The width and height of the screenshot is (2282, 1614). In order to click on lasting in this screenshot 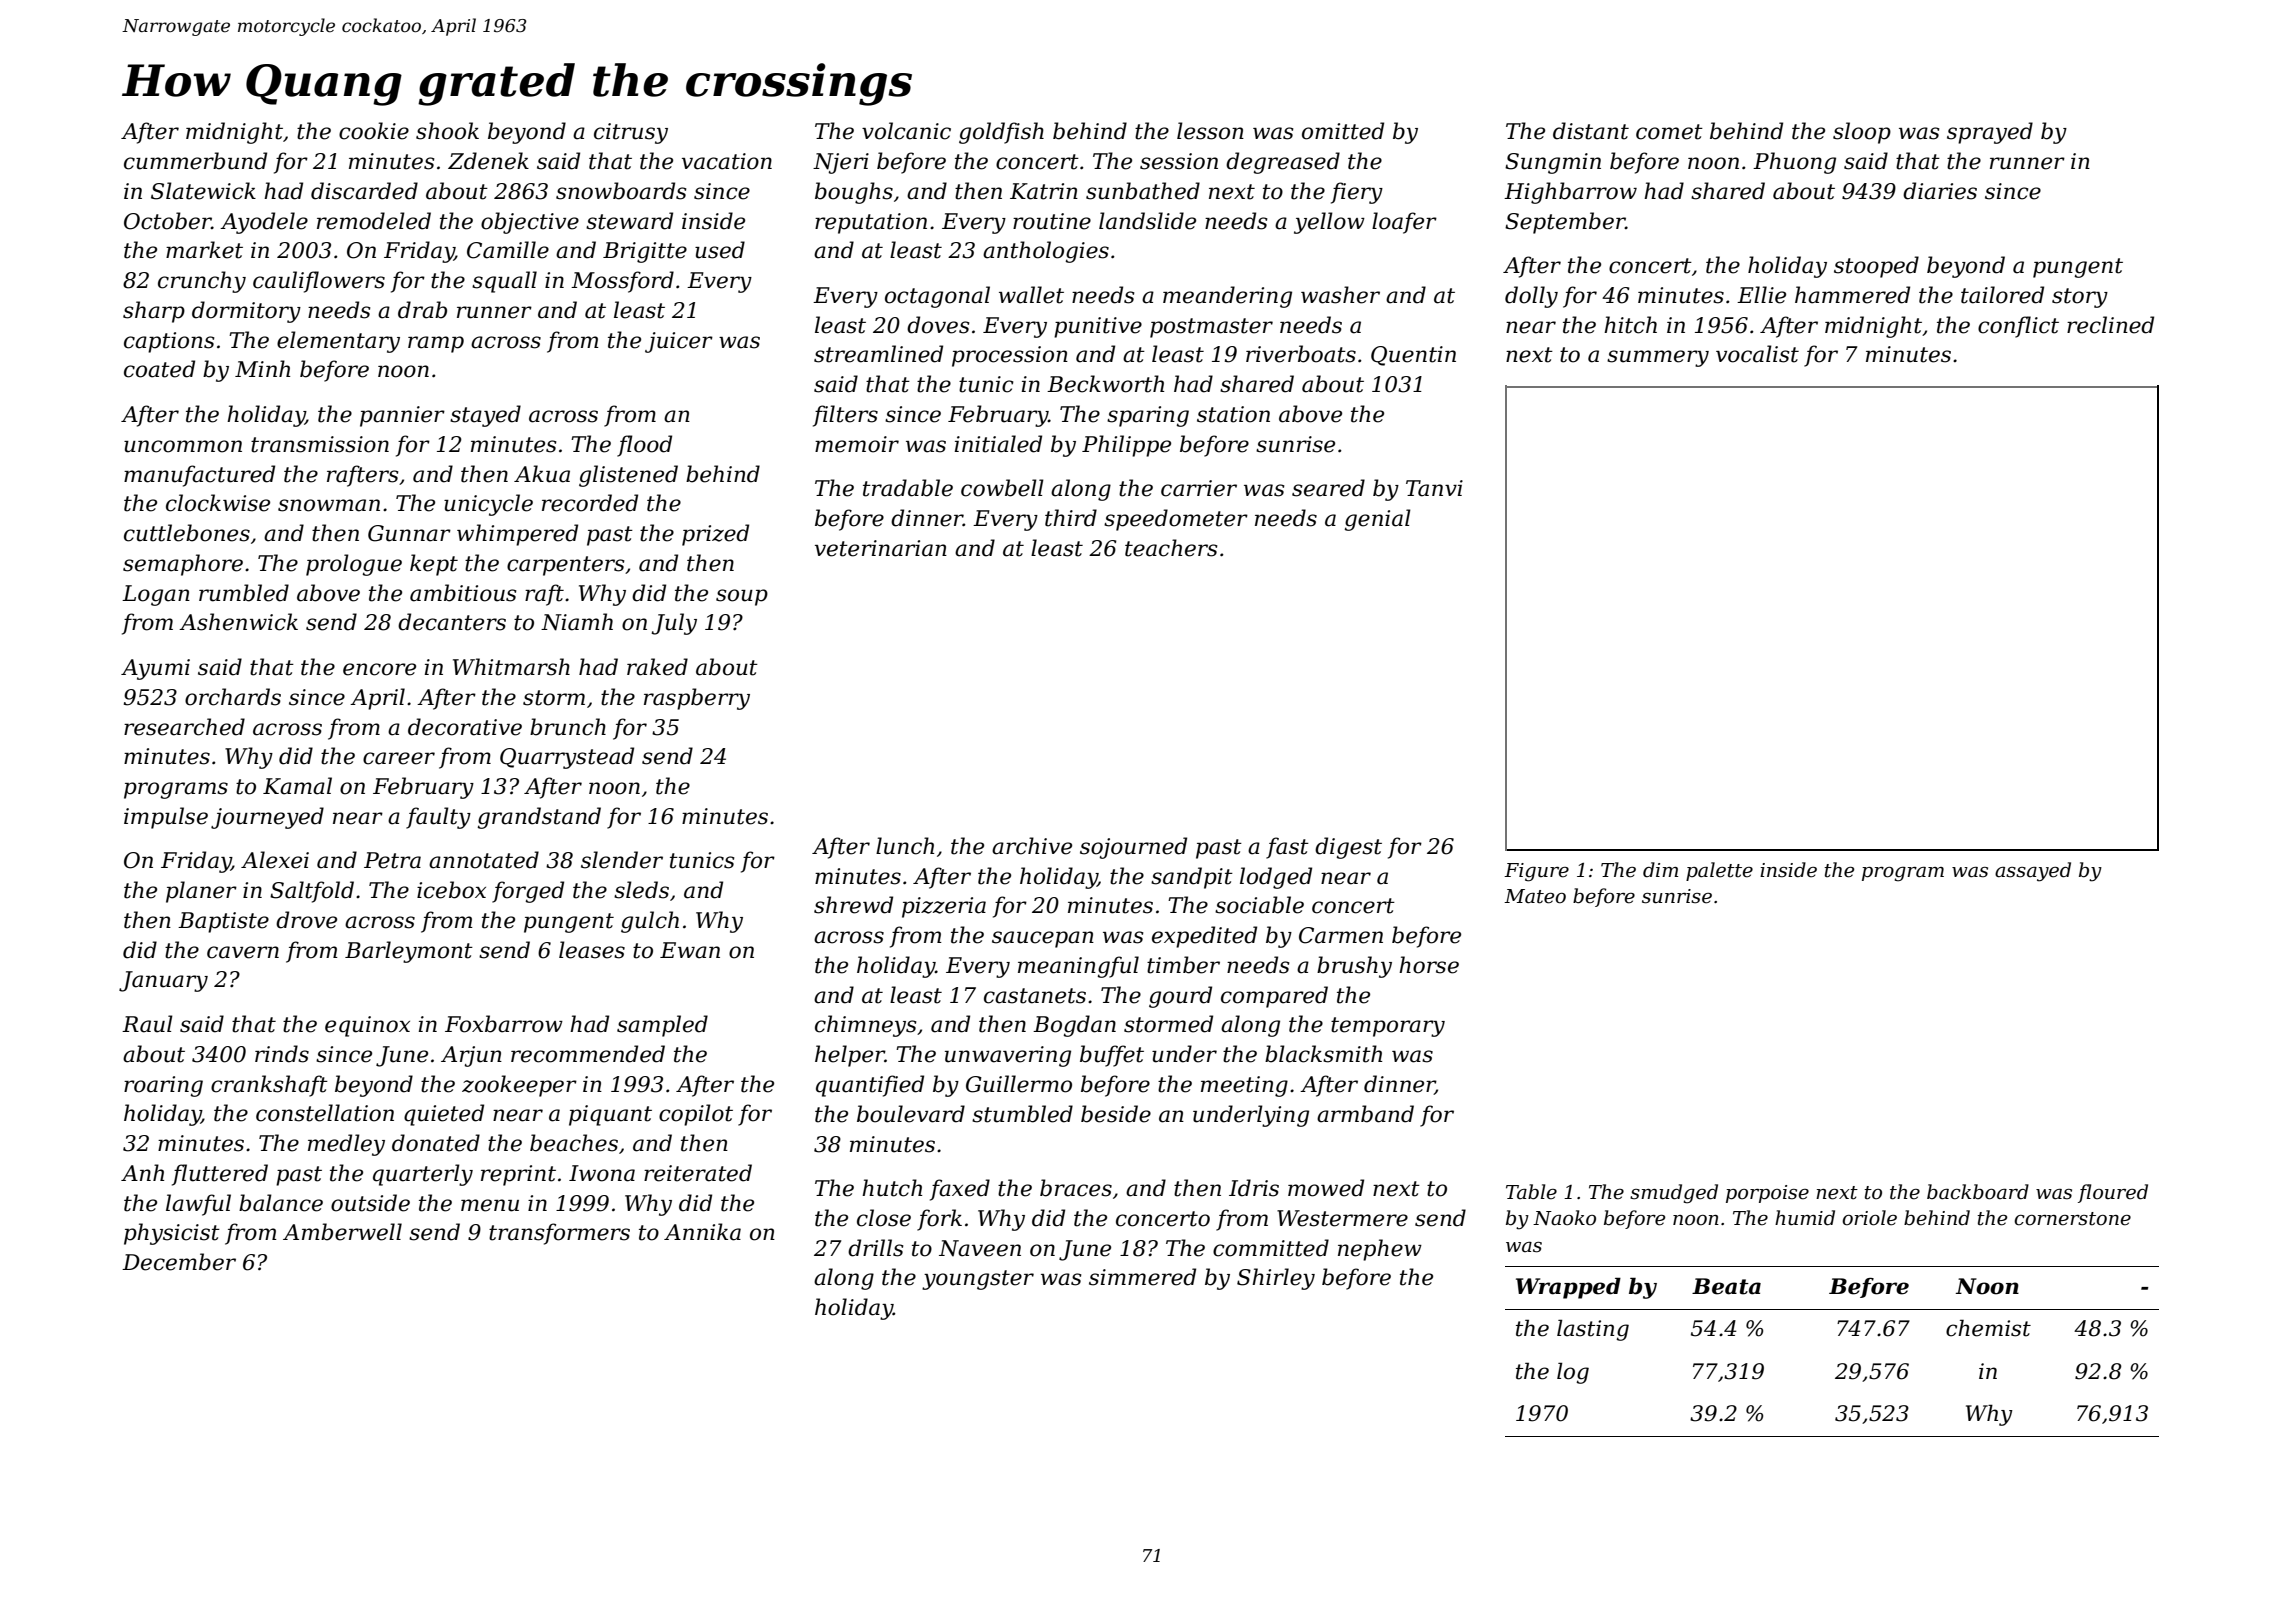, I will do `click(1593, 1330)`.
